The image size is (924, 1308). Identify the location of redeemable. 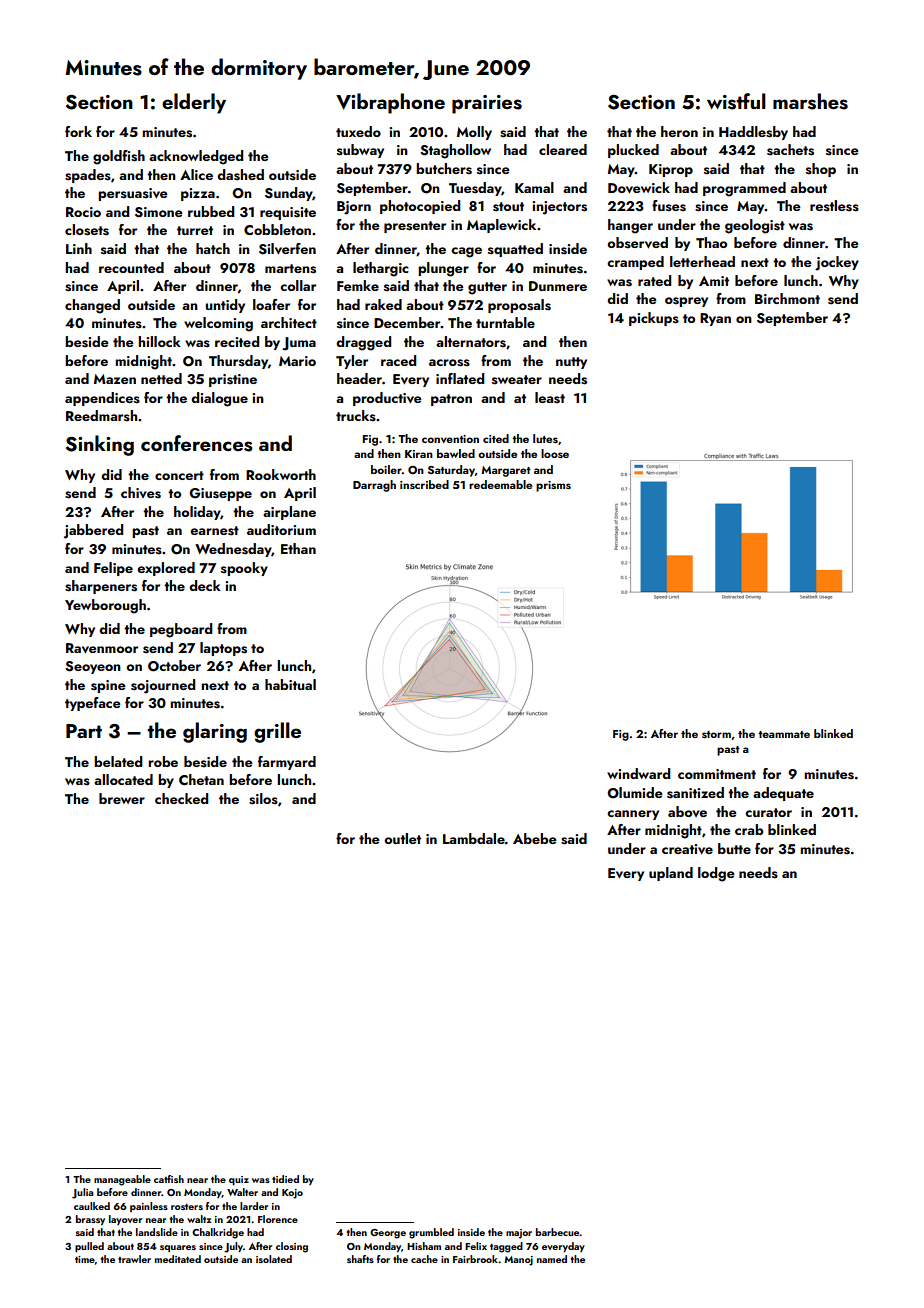
(500, 484).
